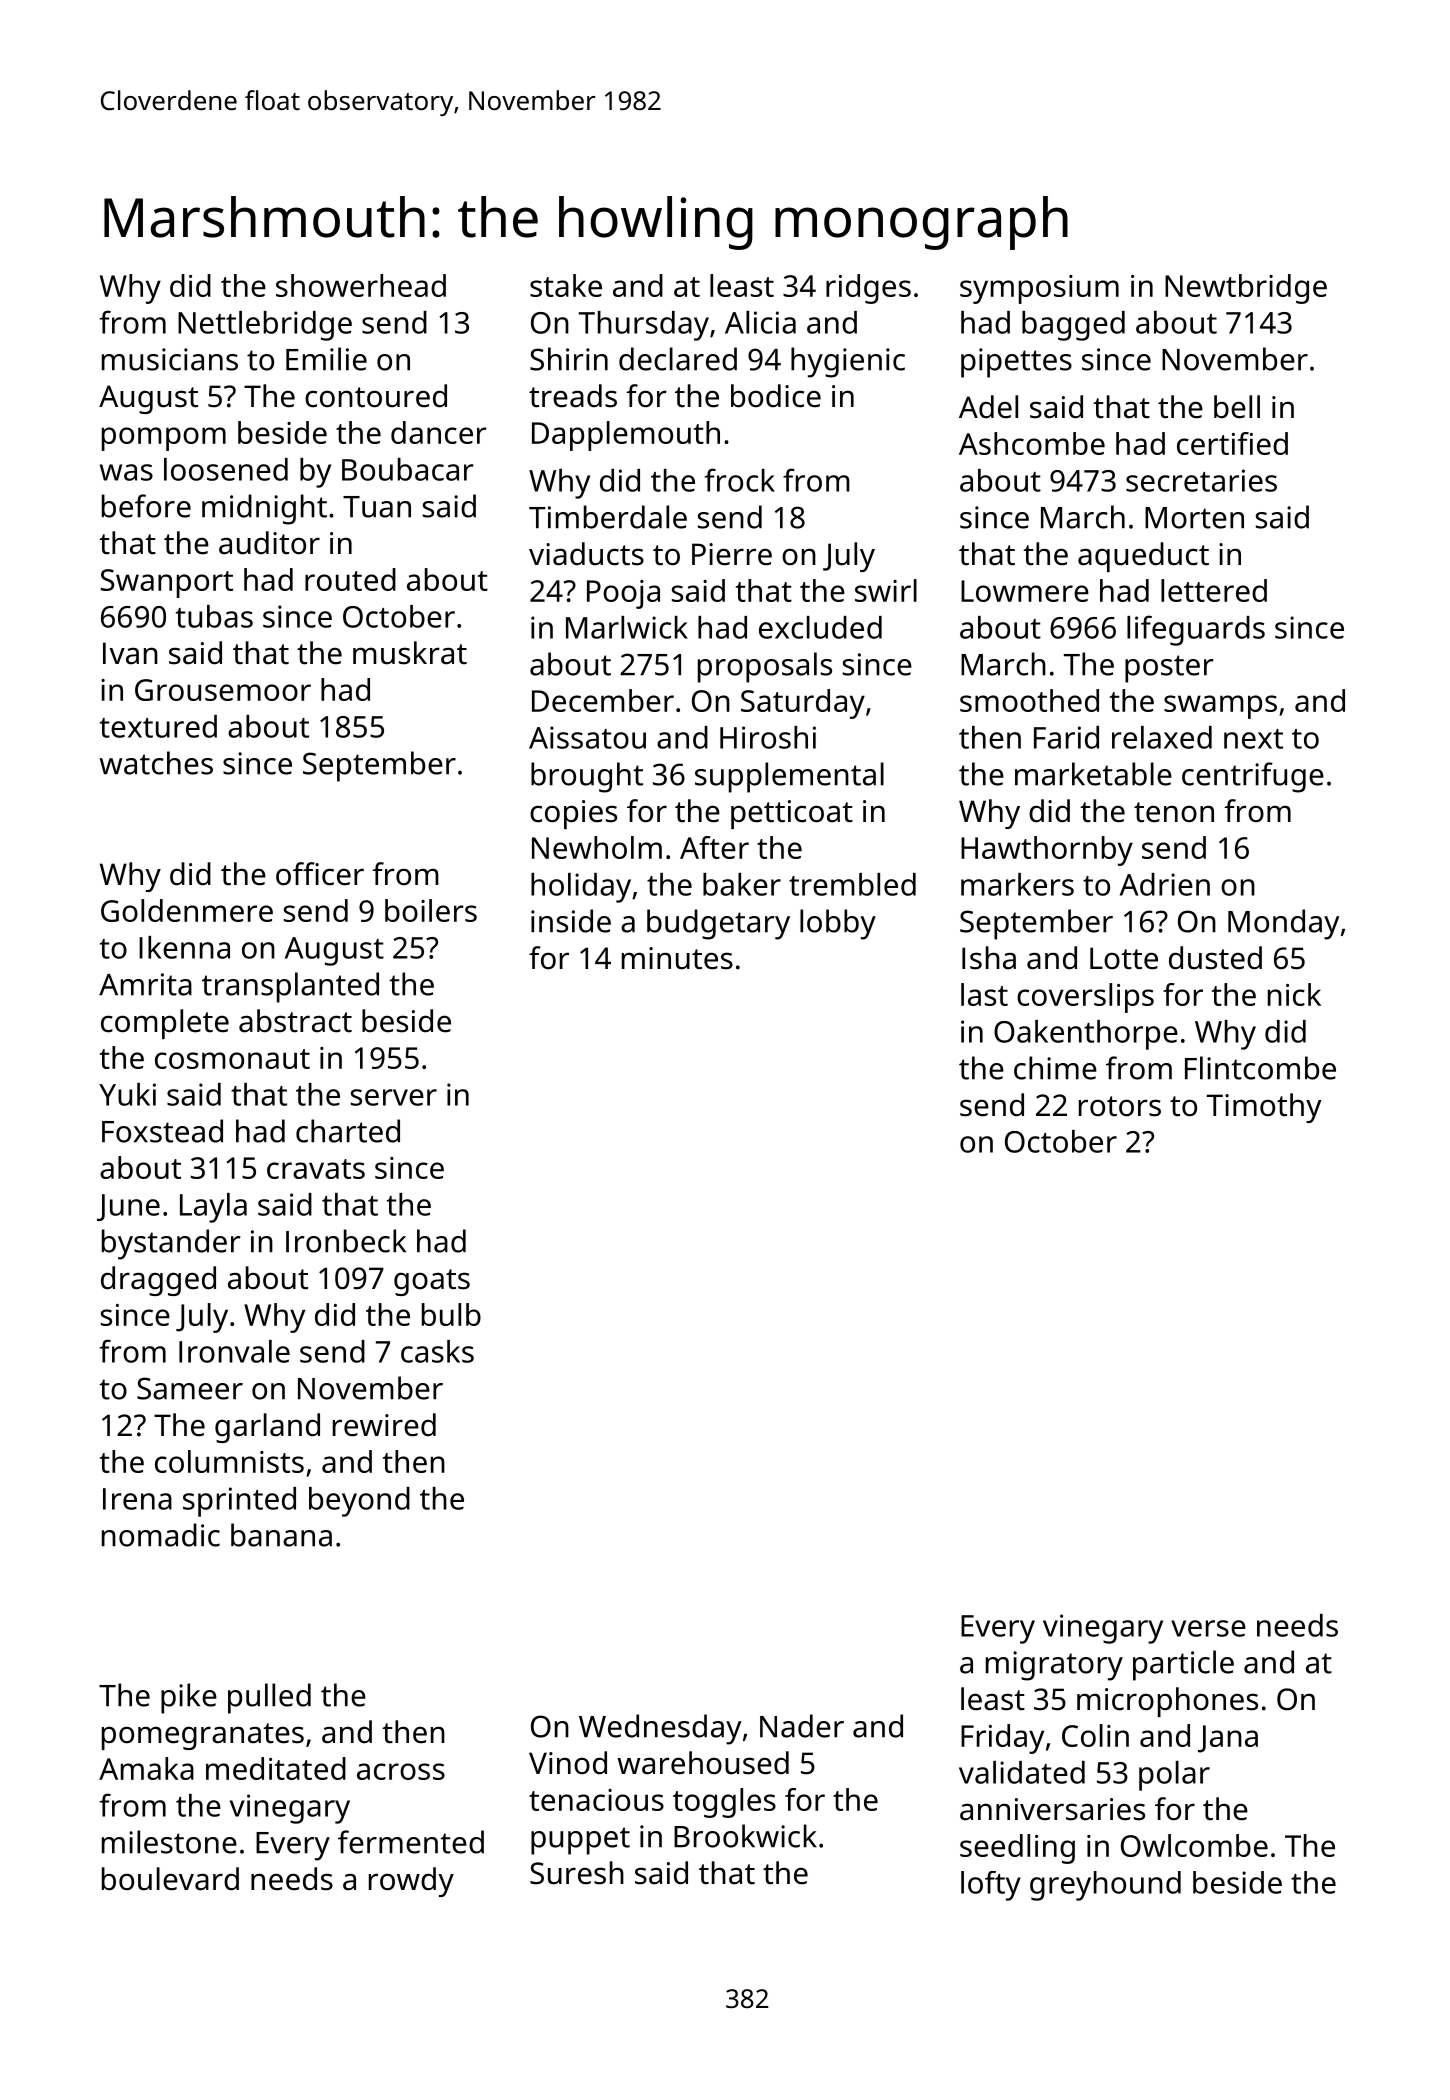 Image resolution: width=1450 pixels, height=2100 pixels. I want to click on Timothy, so click(1264, 1108).
